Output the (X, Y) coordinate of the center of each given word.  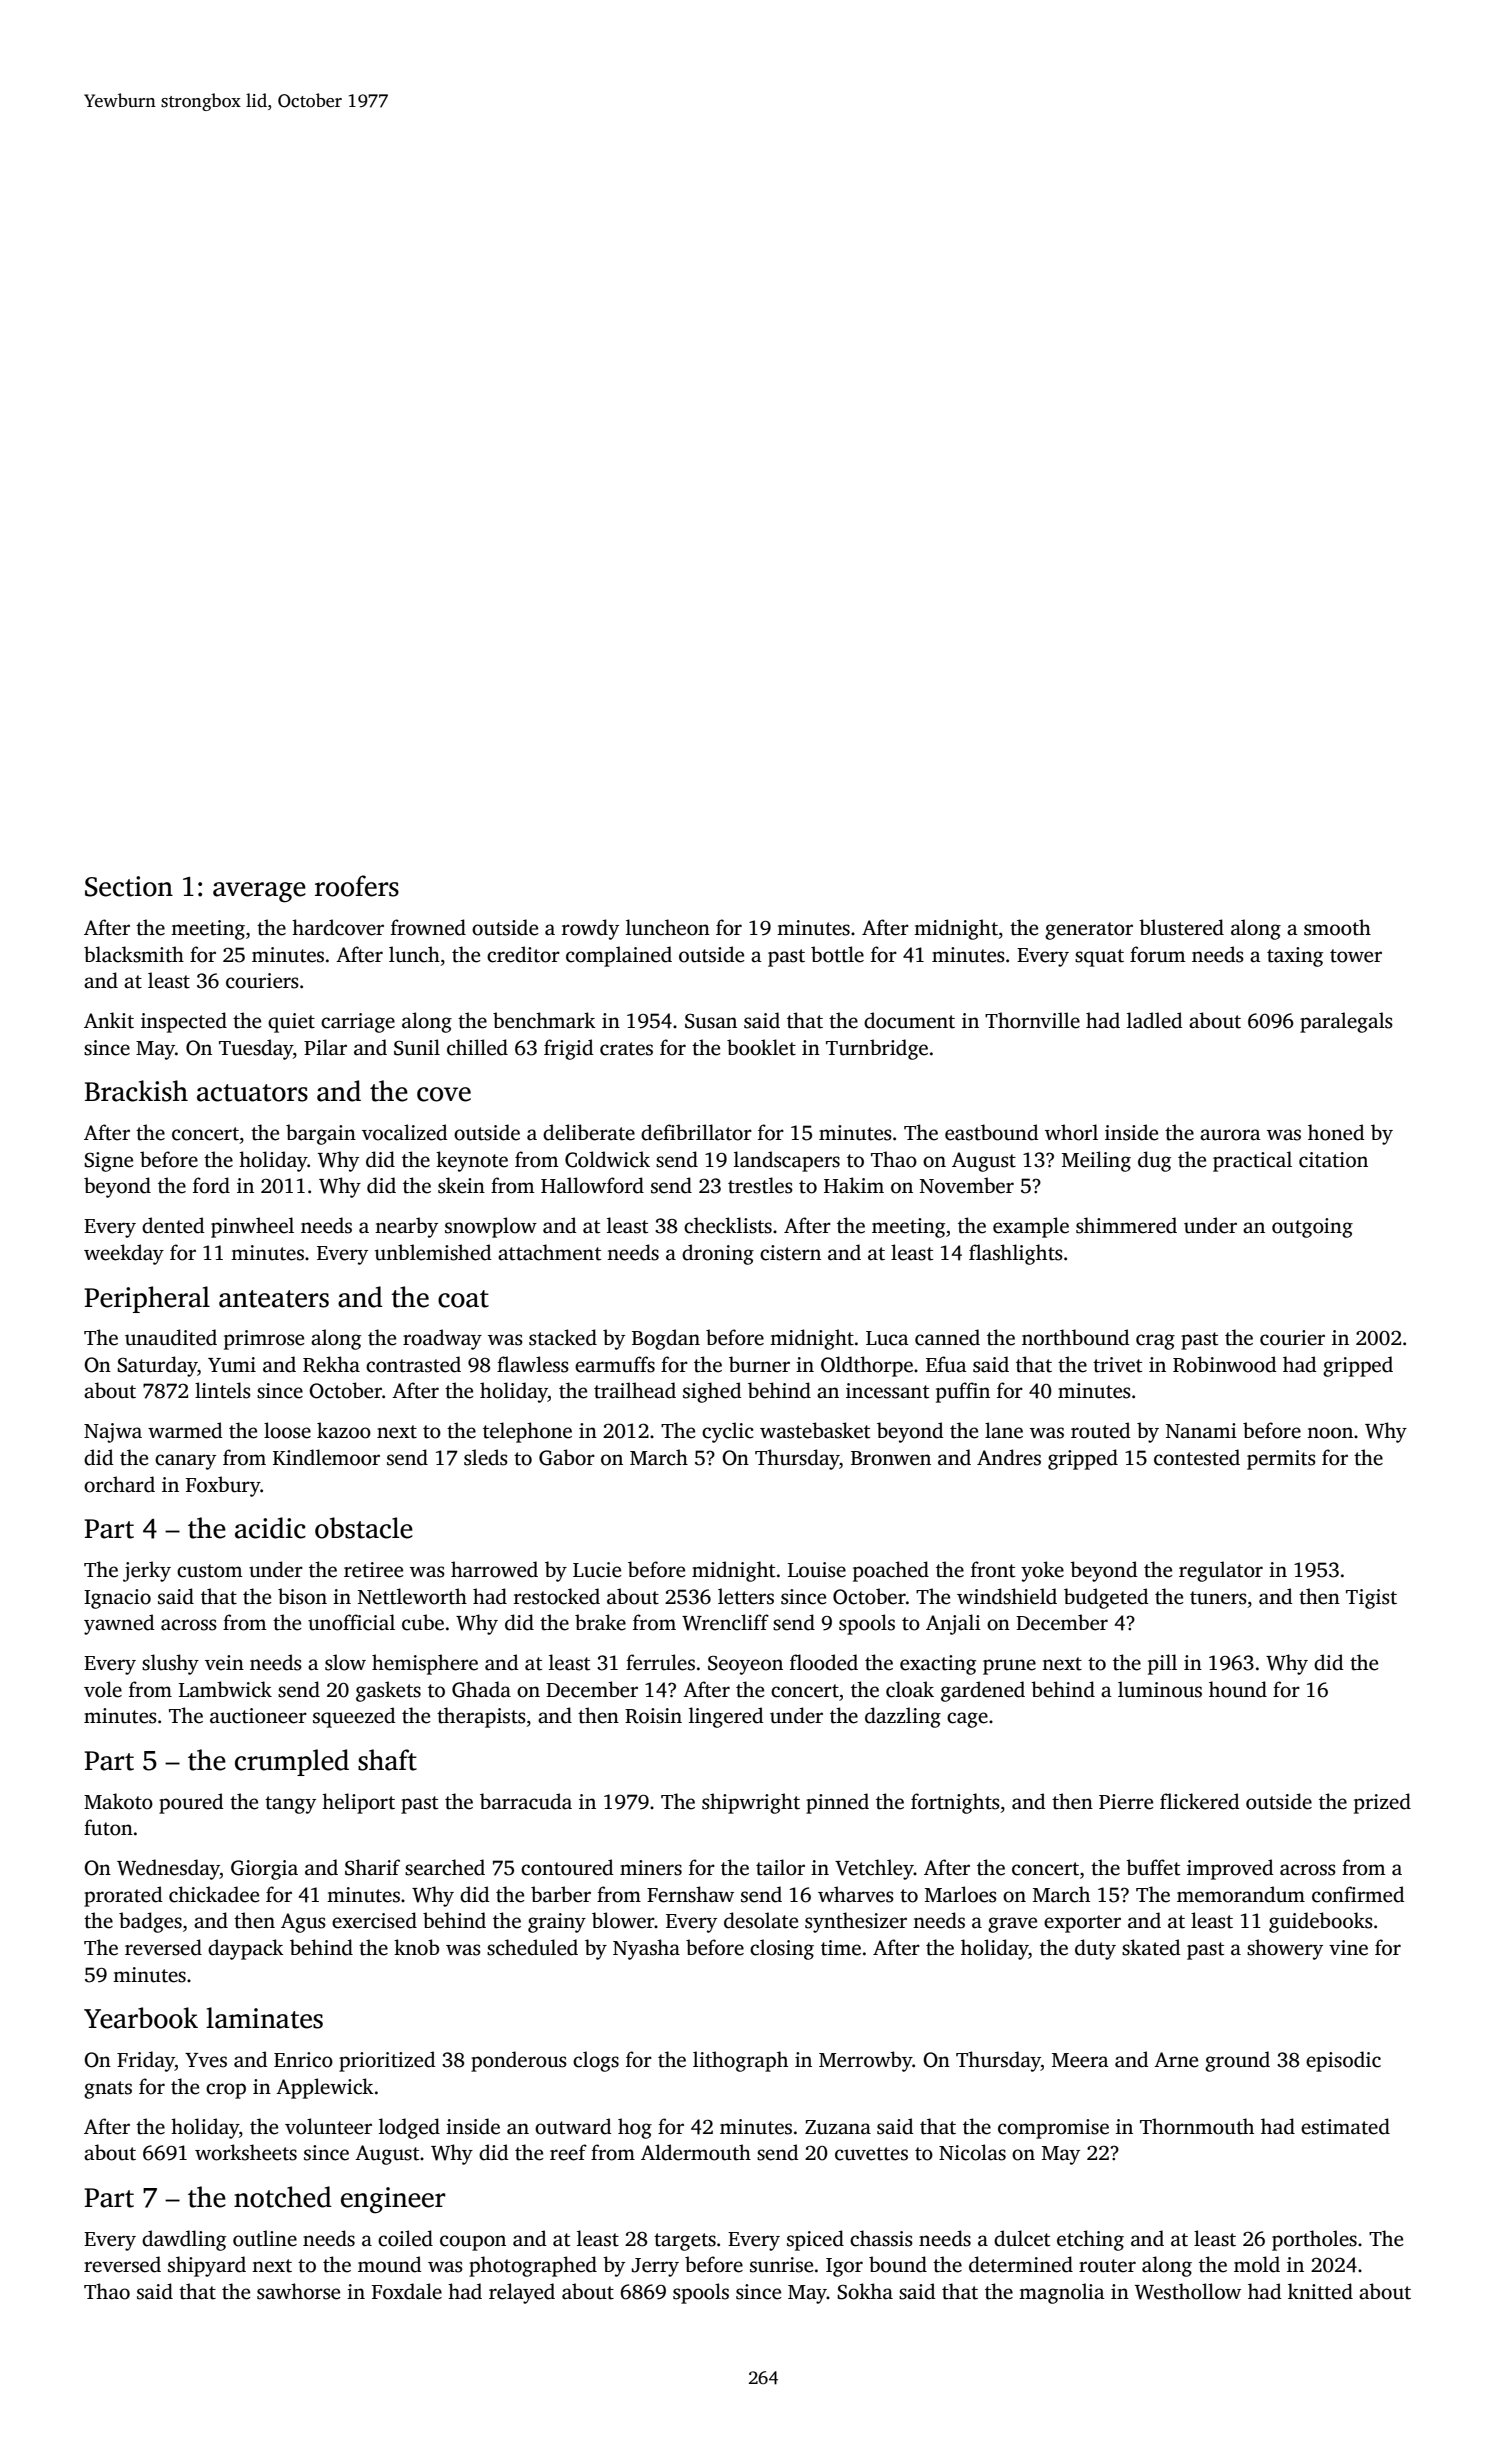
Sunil (417, 1047)
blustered (1181, 927)
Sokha (865, 2291)
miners (651, 1868)
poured (191, 1803)
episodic (1343, 2061)
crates (626, 1049)
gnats (108, 2090)
